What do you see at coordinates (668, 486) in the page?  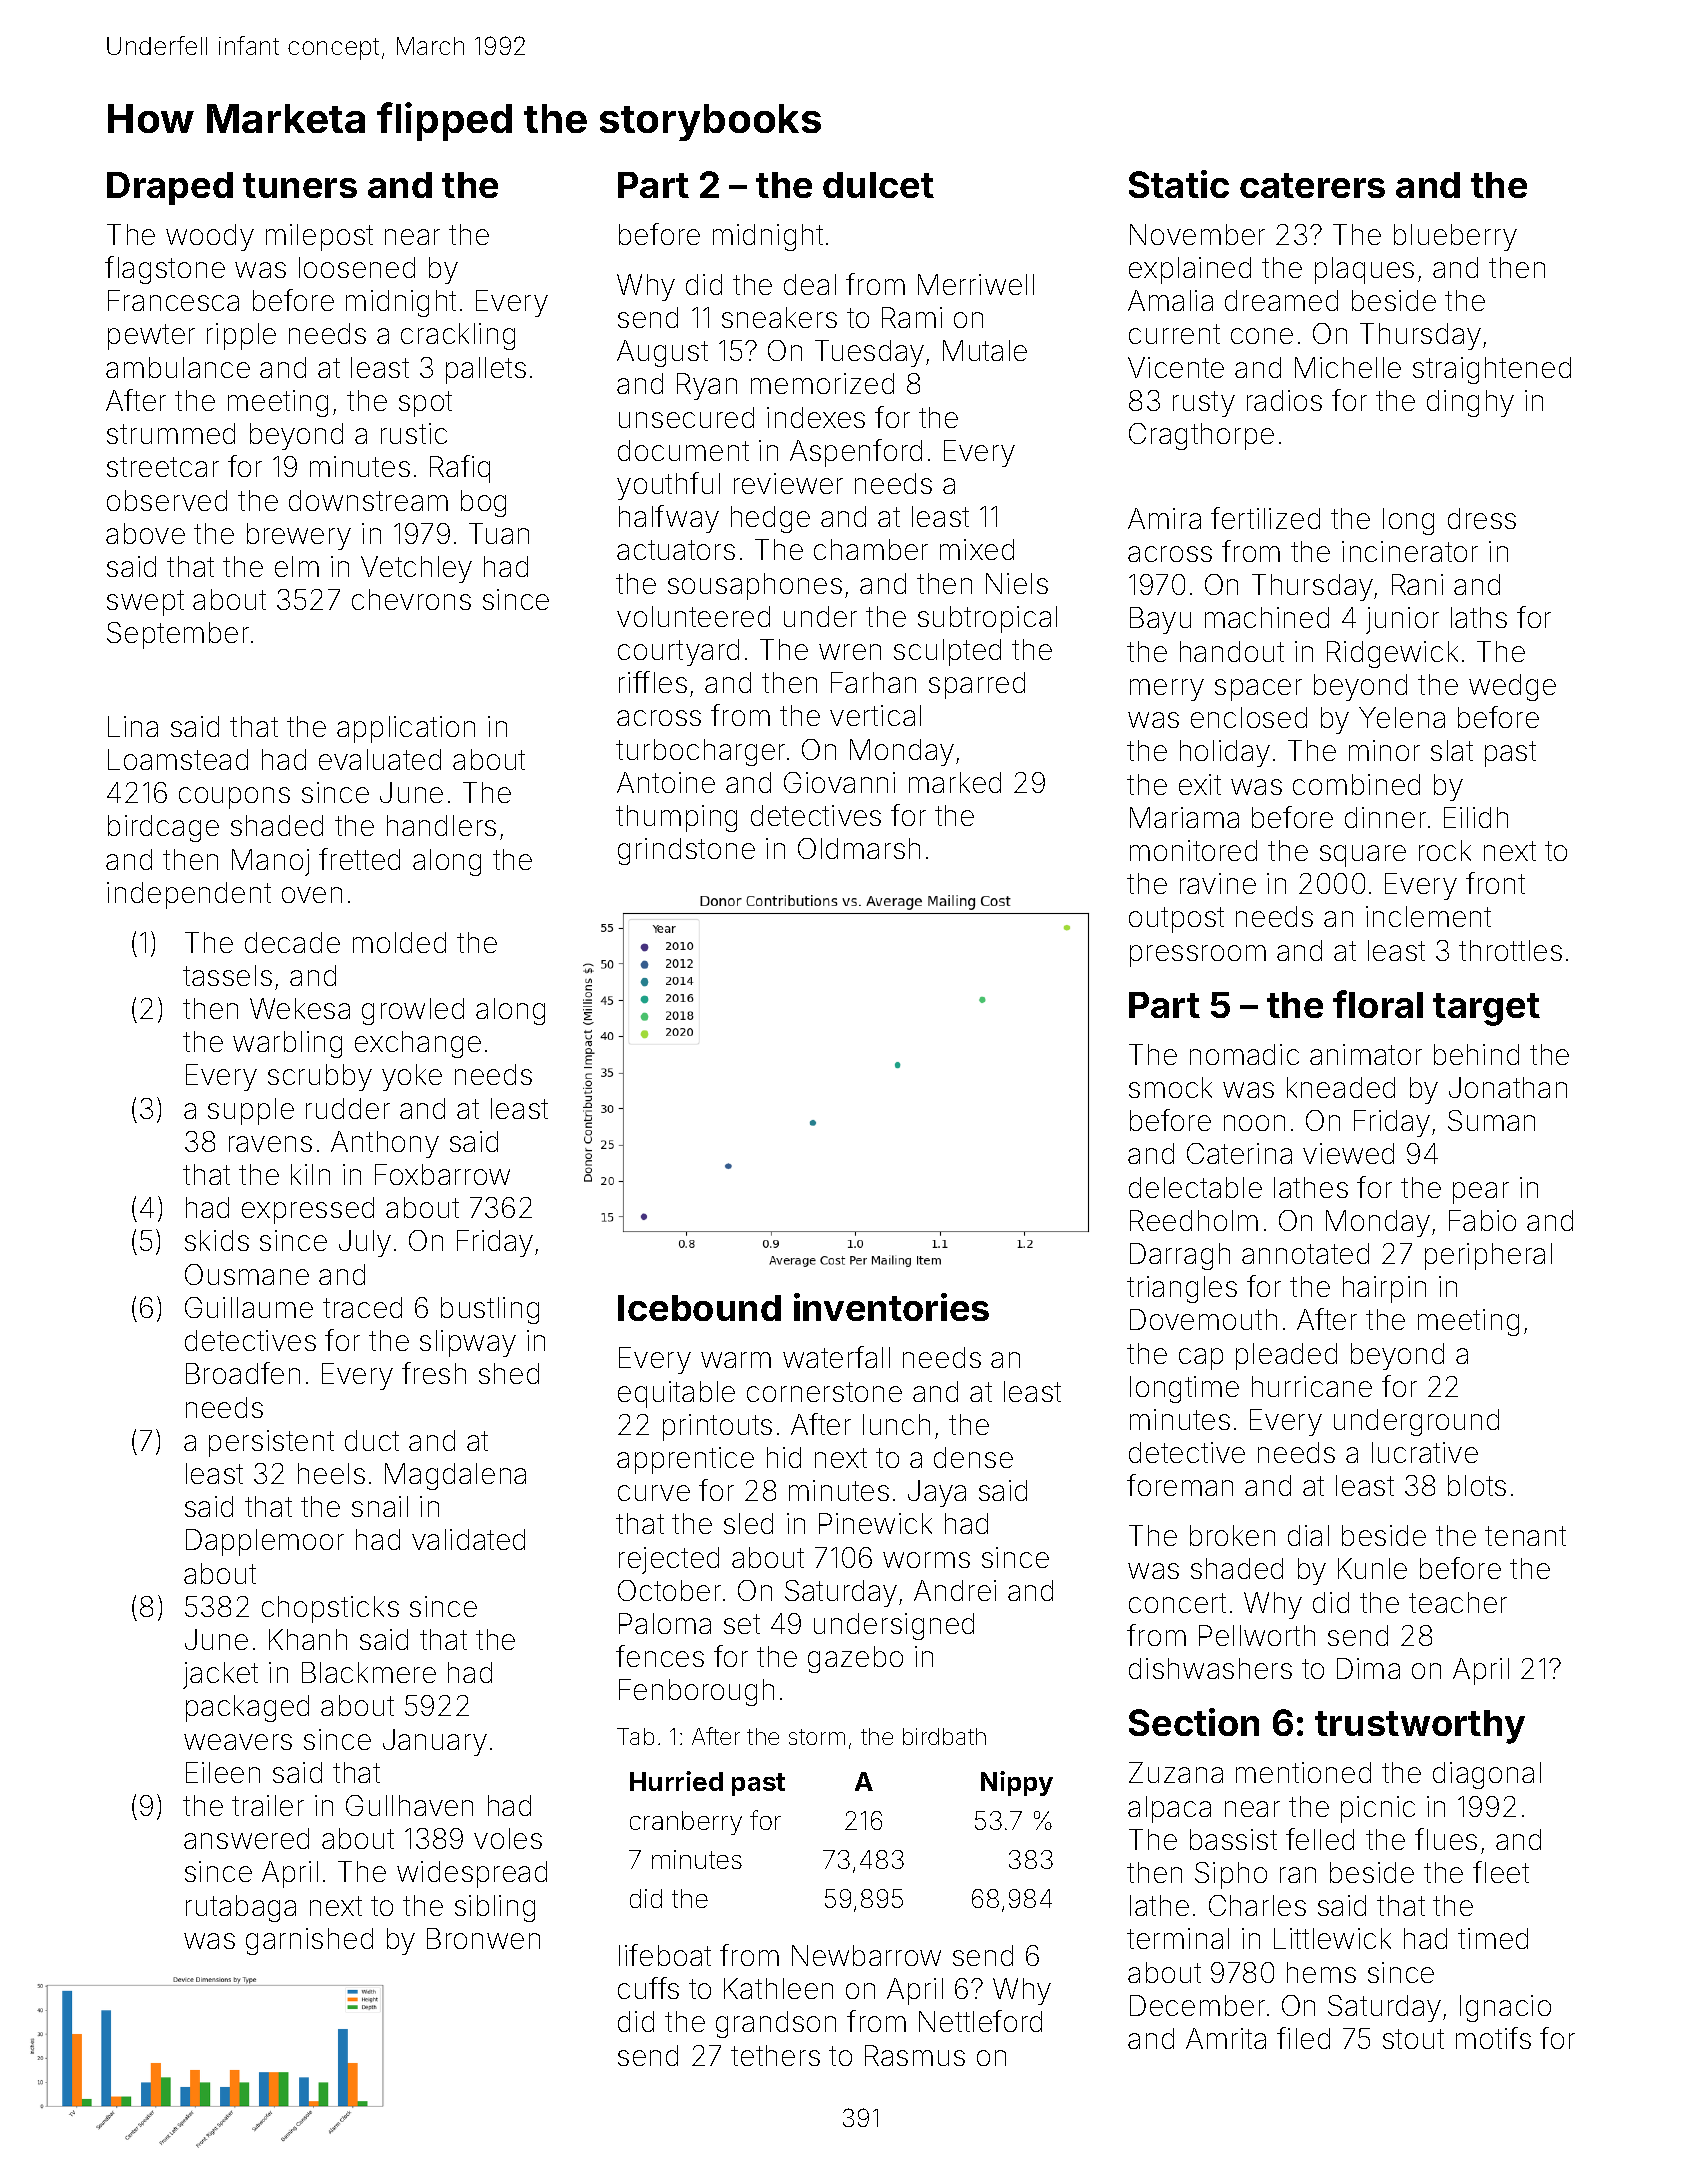 I see `youthful` at bounding box center [668, 486].
